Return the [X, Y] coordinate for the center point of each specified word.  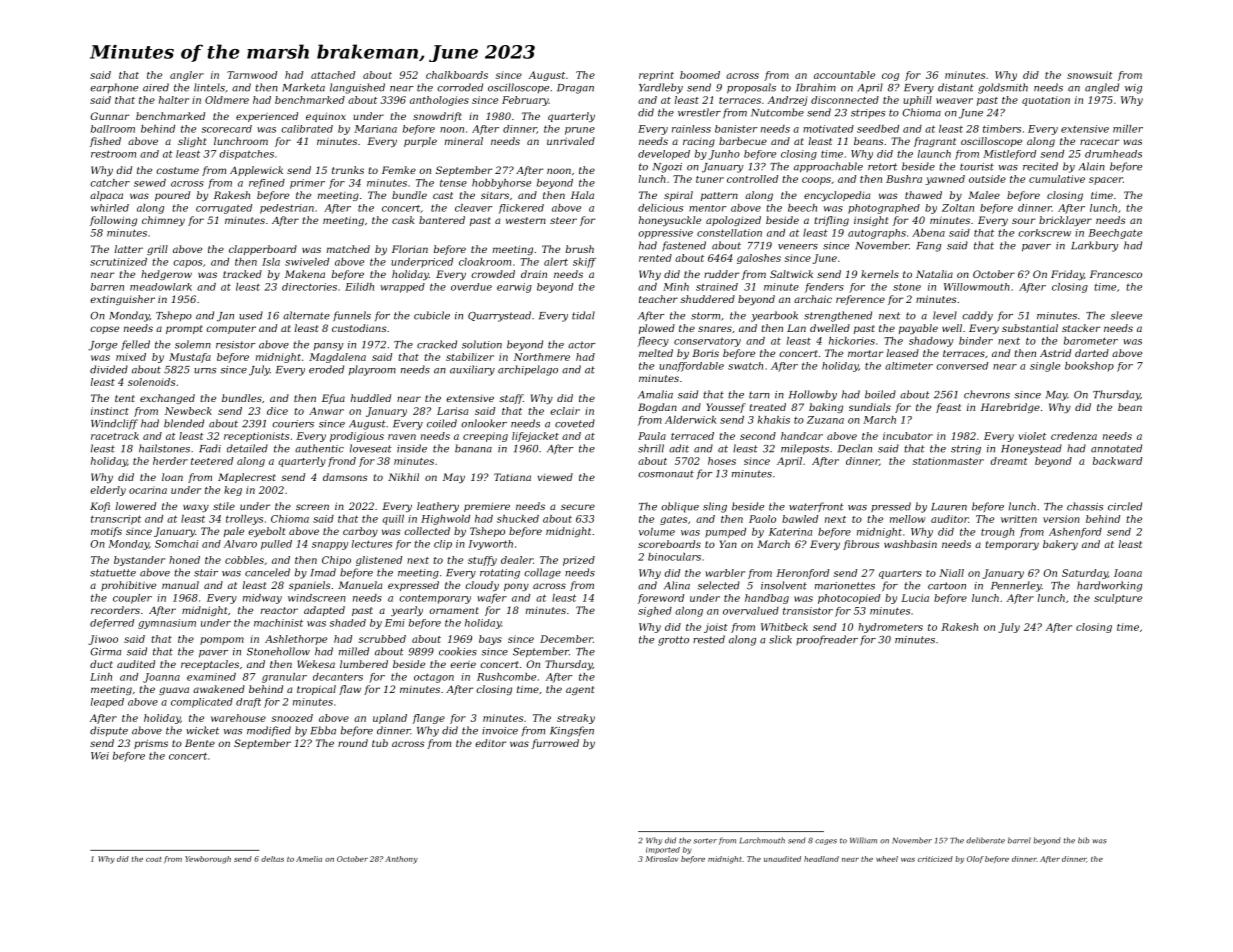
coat [154, 859]
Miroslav [662, 859]
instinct [110, 411]
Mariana [375, 129]
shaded [347, 623]
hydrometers [890, 628]
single [1045, 367]
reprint [656, 76]
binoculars [674, 557]
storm [705, 316]
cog [890, 77]
